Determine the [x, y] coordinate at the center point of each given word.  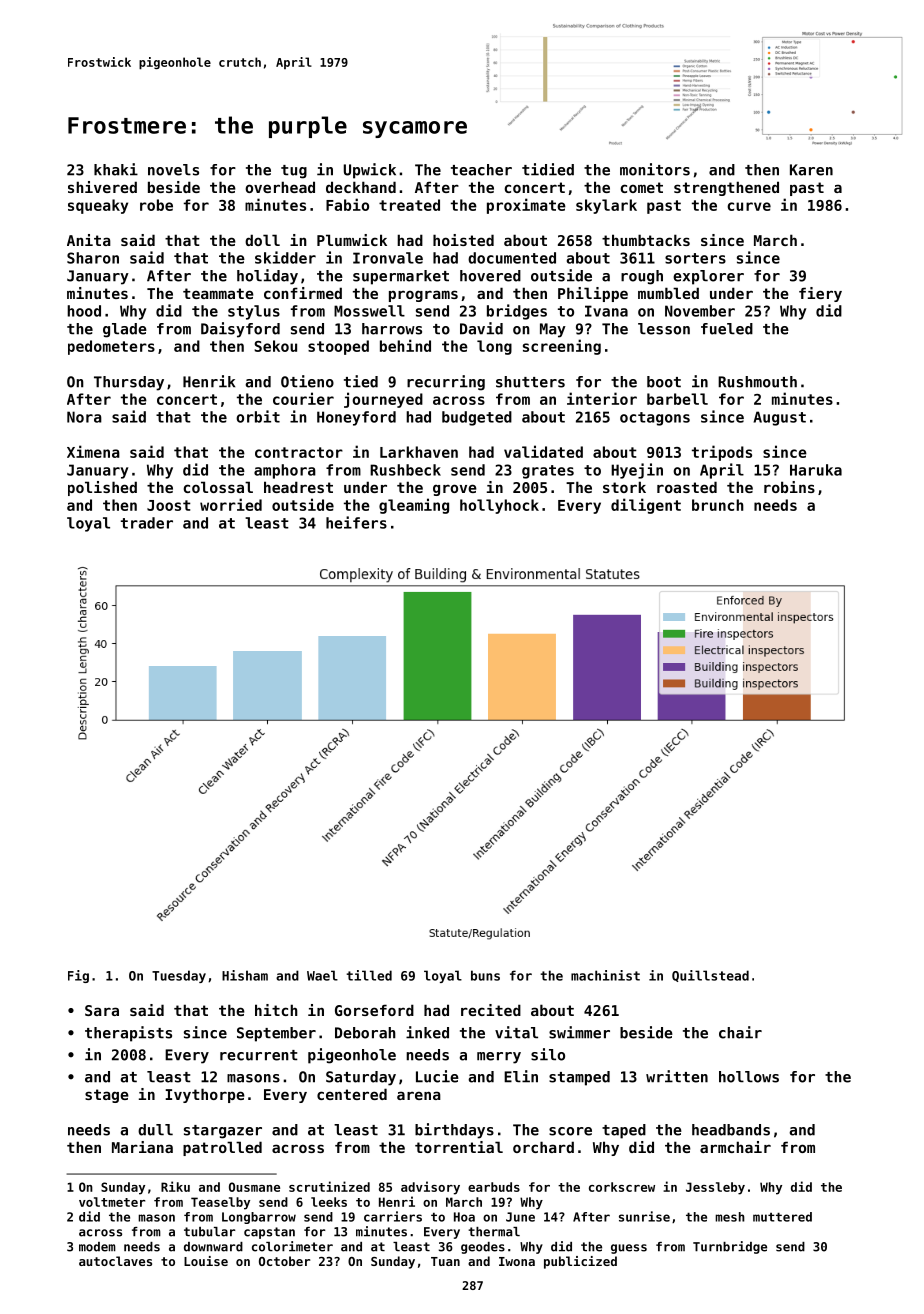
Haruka [816, 470]
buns [485, 975]
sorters [695, 258]
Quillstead [710, 976]
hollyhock [499, 506]
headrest [298, 487]
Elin [521, 1076]
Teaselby [220, 1203]
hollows [749, 1077]
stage [107, 1096]
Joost [169, 505]
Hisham [245, 975]
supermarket [401, 277]
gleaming [414, 506]
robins [789, 487]
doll [262, 240]
